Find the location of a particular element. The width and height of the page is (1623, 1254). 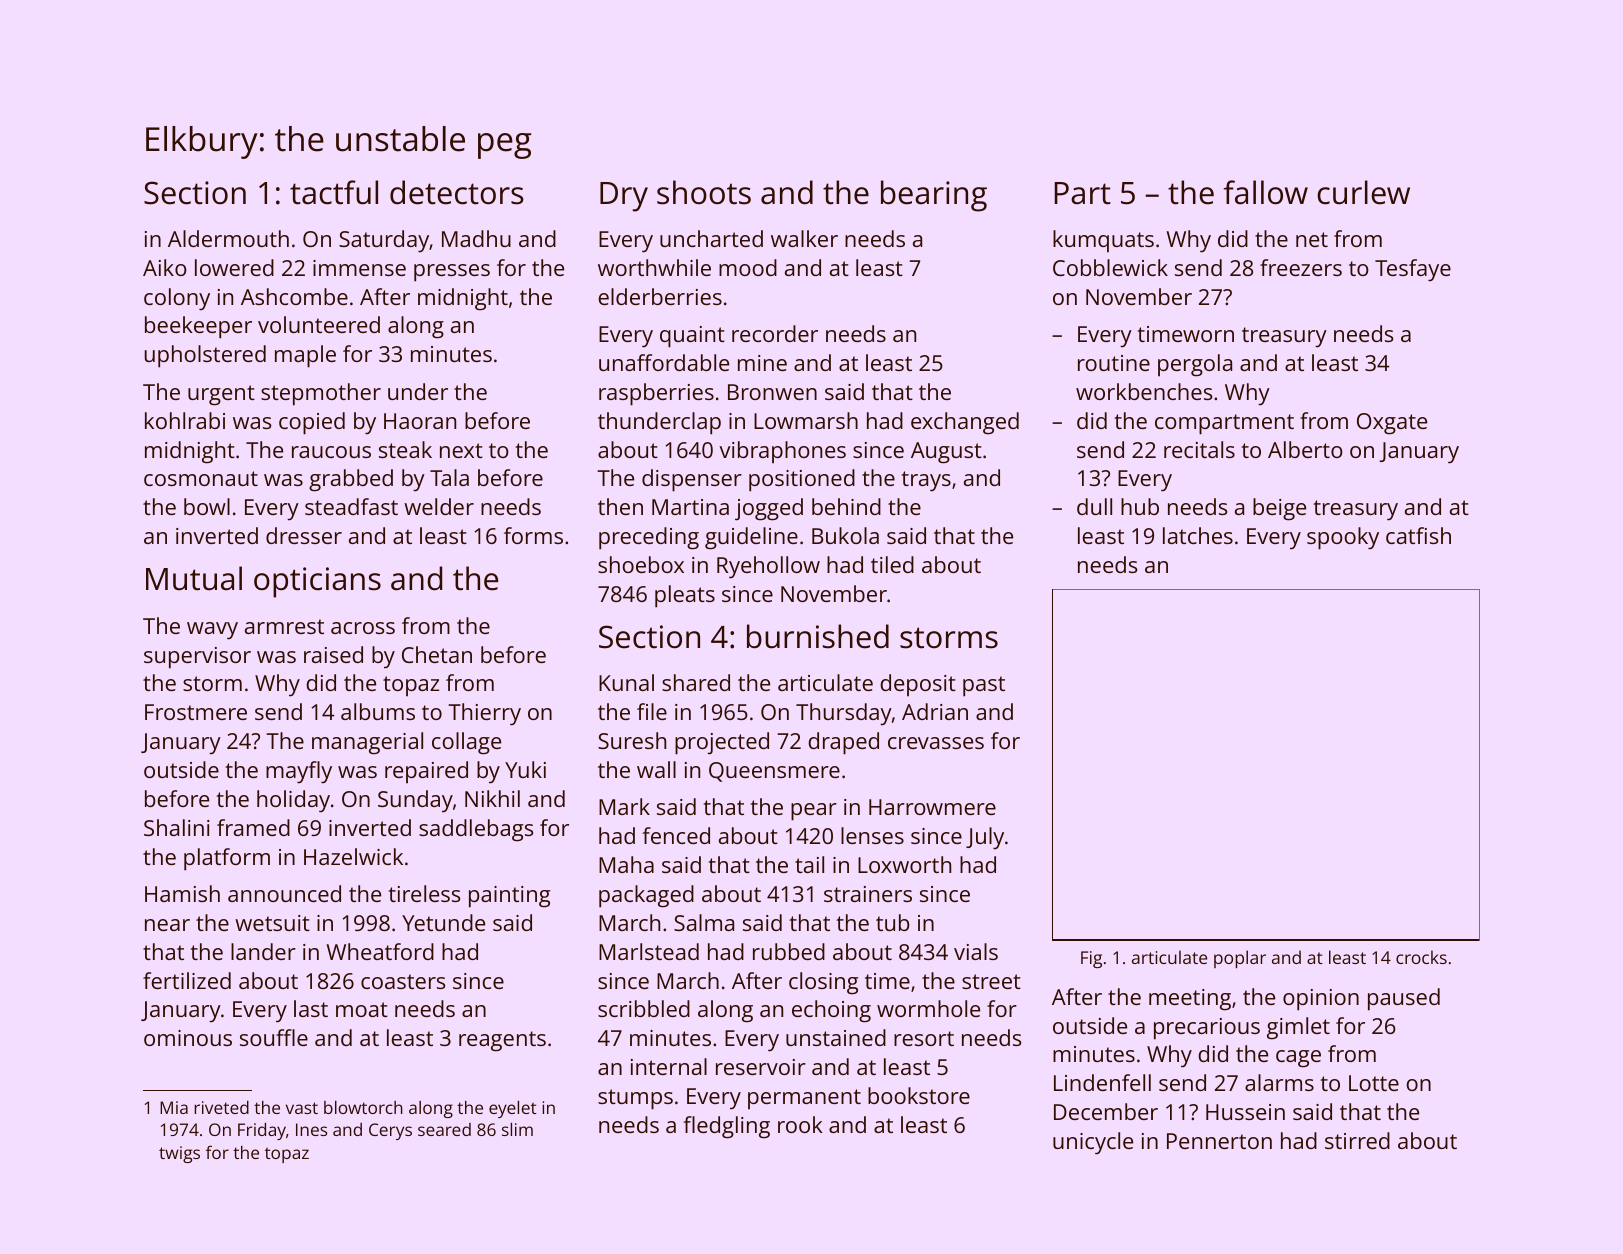

Pennerton is located at coordinates (1219, 1141).
